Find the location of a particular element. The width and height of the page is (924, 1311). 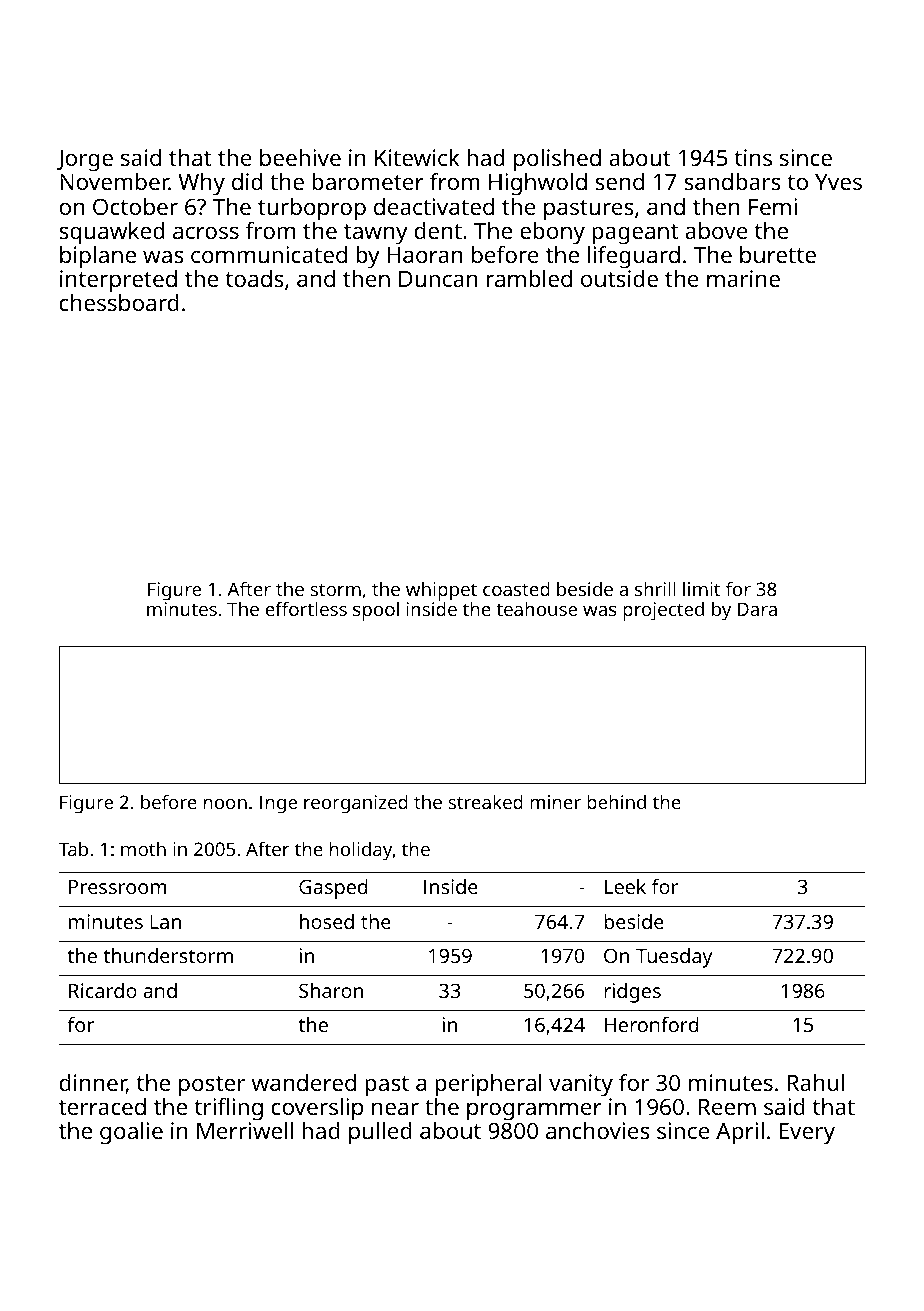

limit is located at coordinates (701, 589).
